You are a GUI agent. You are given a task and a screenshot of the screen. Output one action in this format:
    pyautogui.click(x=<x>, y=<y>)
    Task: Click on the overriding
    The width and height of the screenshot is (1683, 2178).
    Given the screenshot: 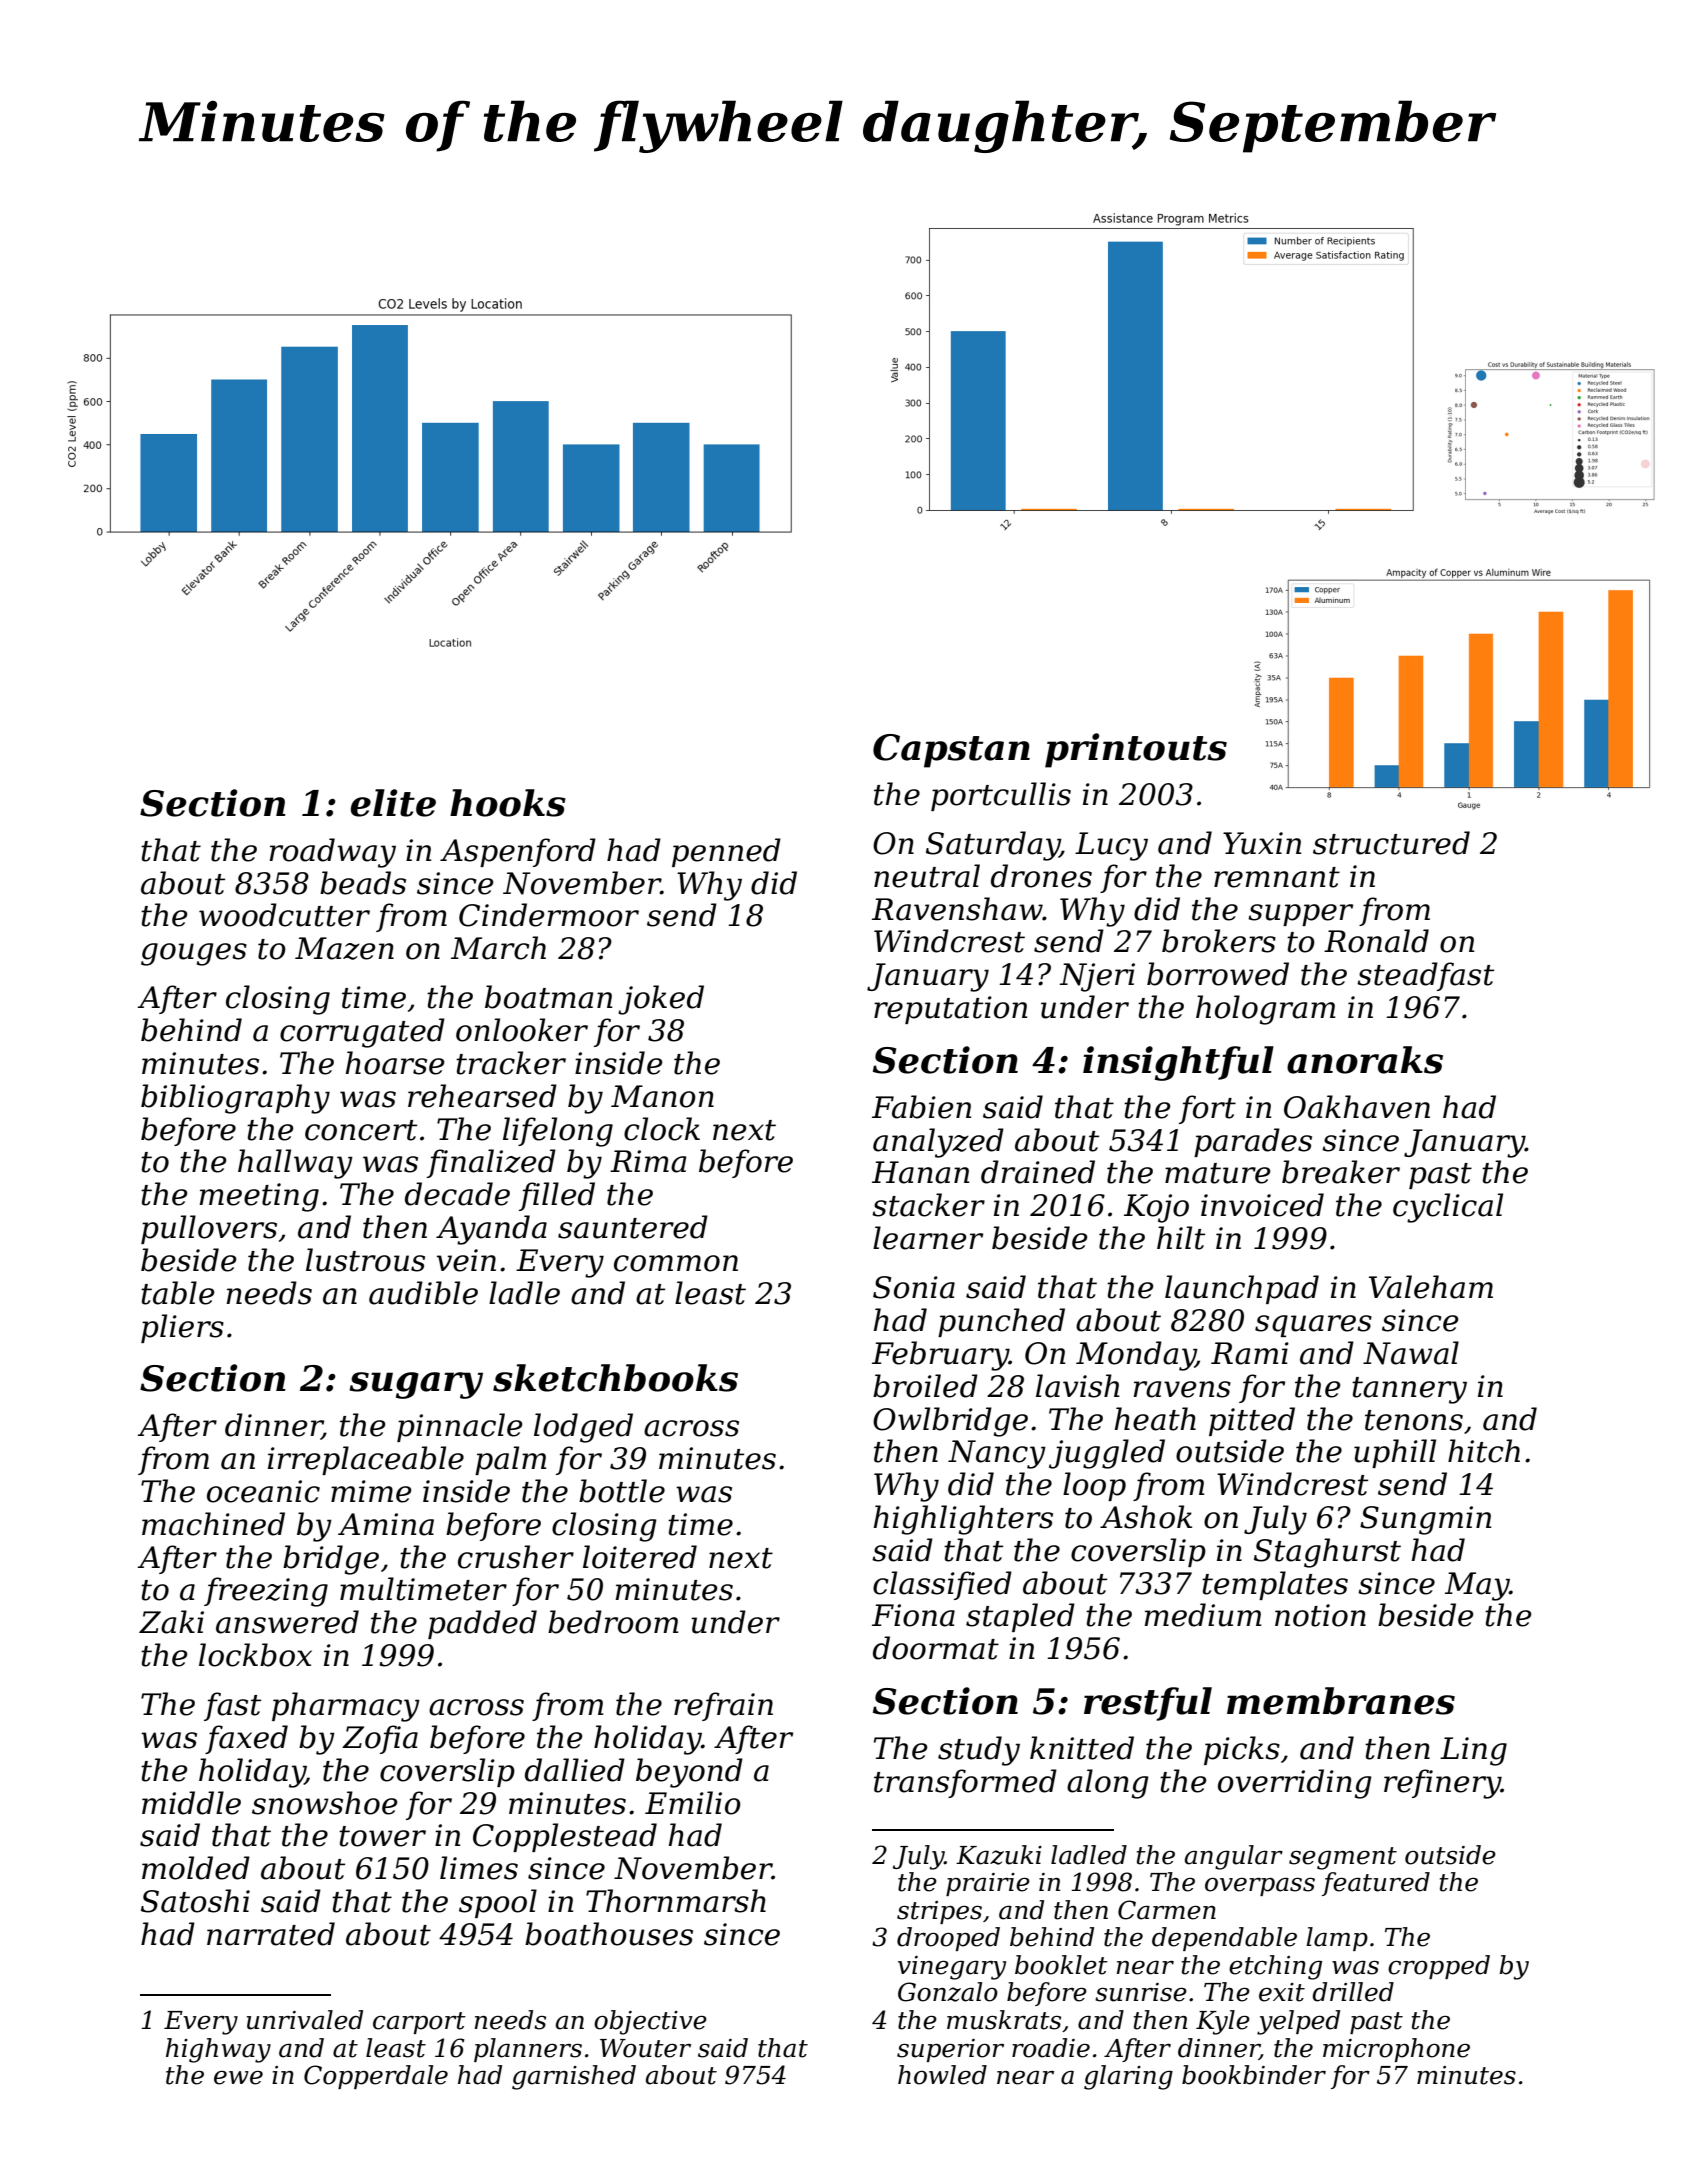 What is the action you would take?
    pyautogui.click(x=1295, y=1784)
